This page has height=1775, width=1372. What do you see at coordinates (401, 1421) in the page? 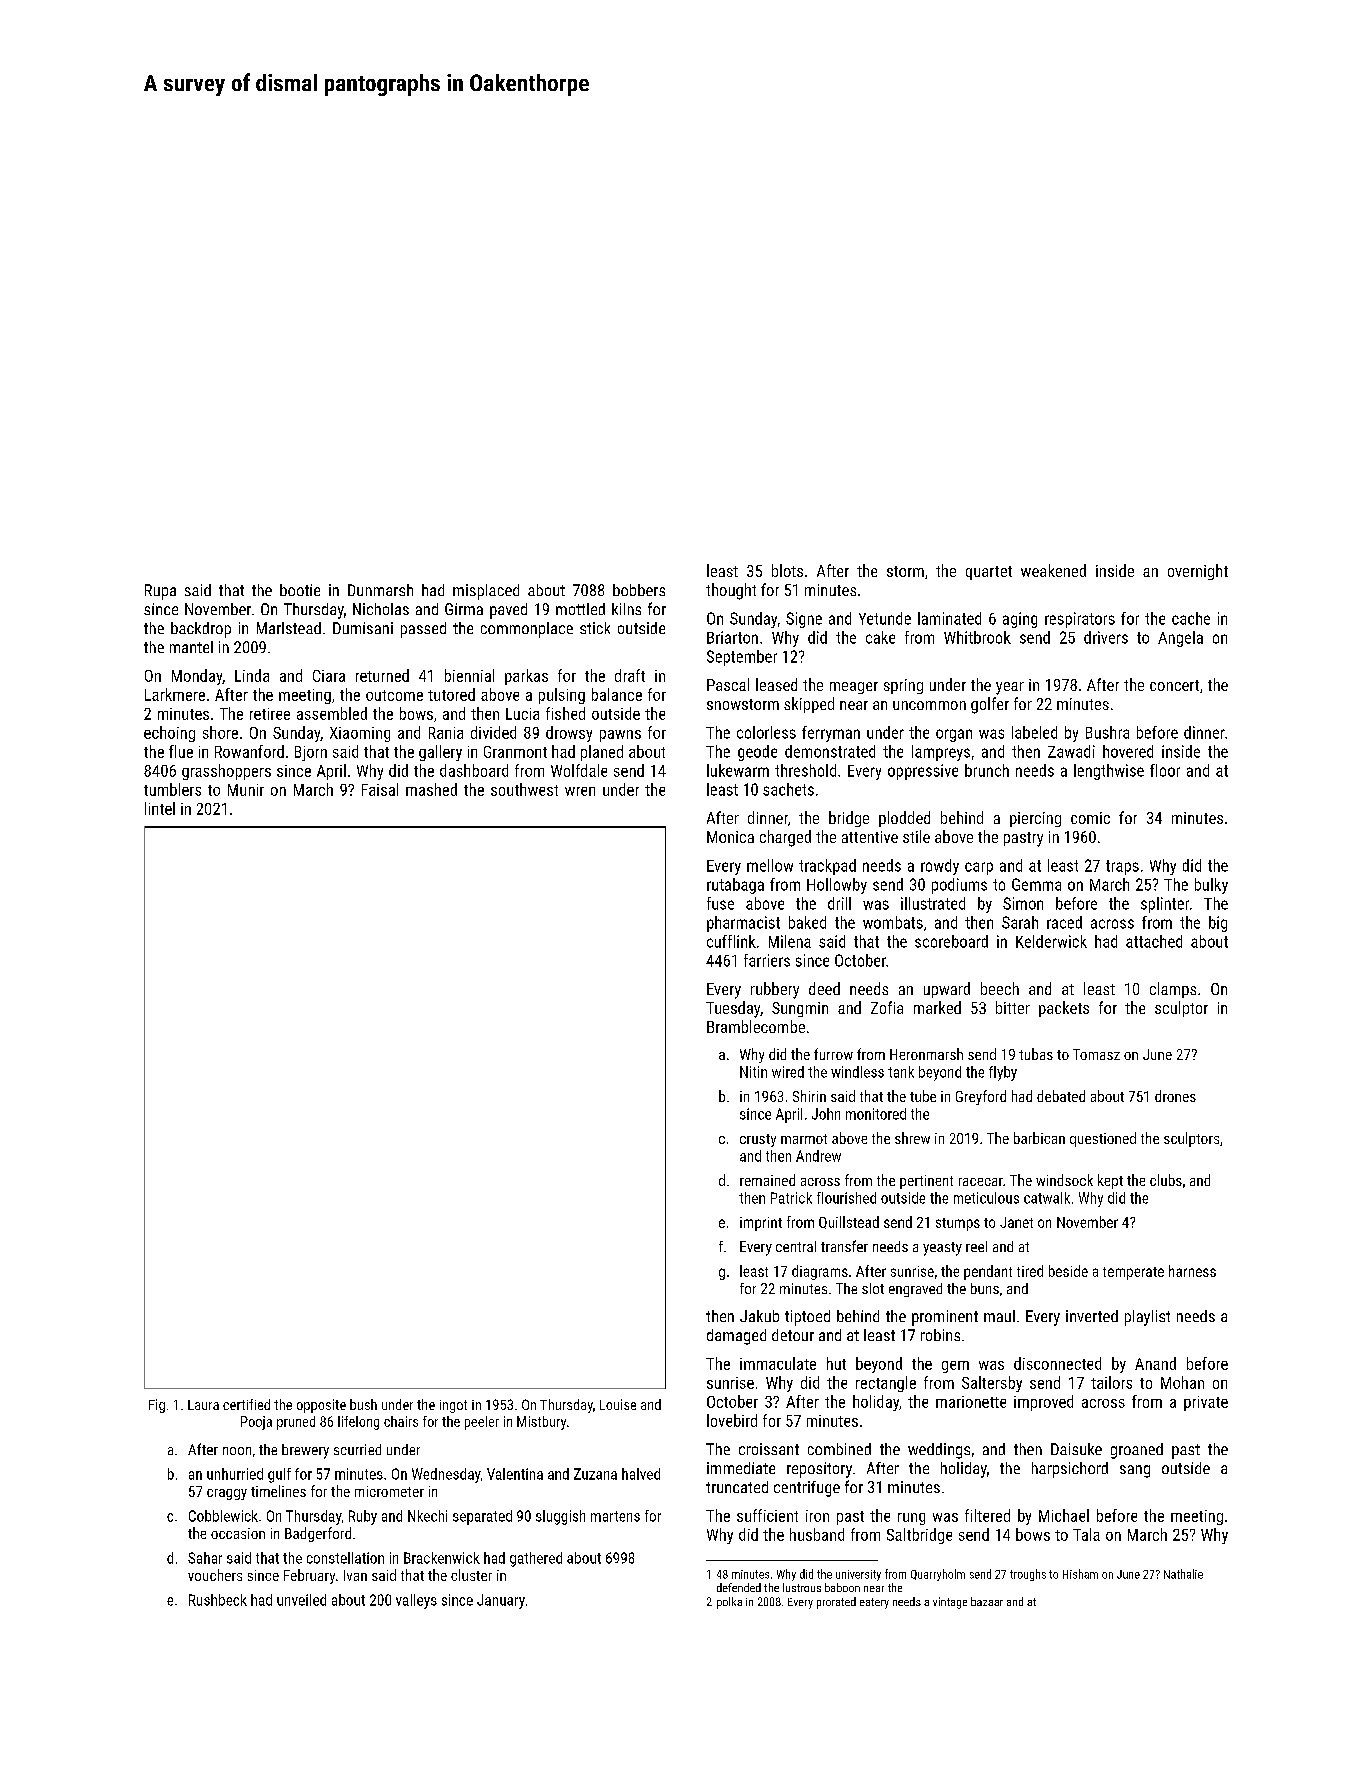
I see `chairs` at bounding box center [401, 1421].
